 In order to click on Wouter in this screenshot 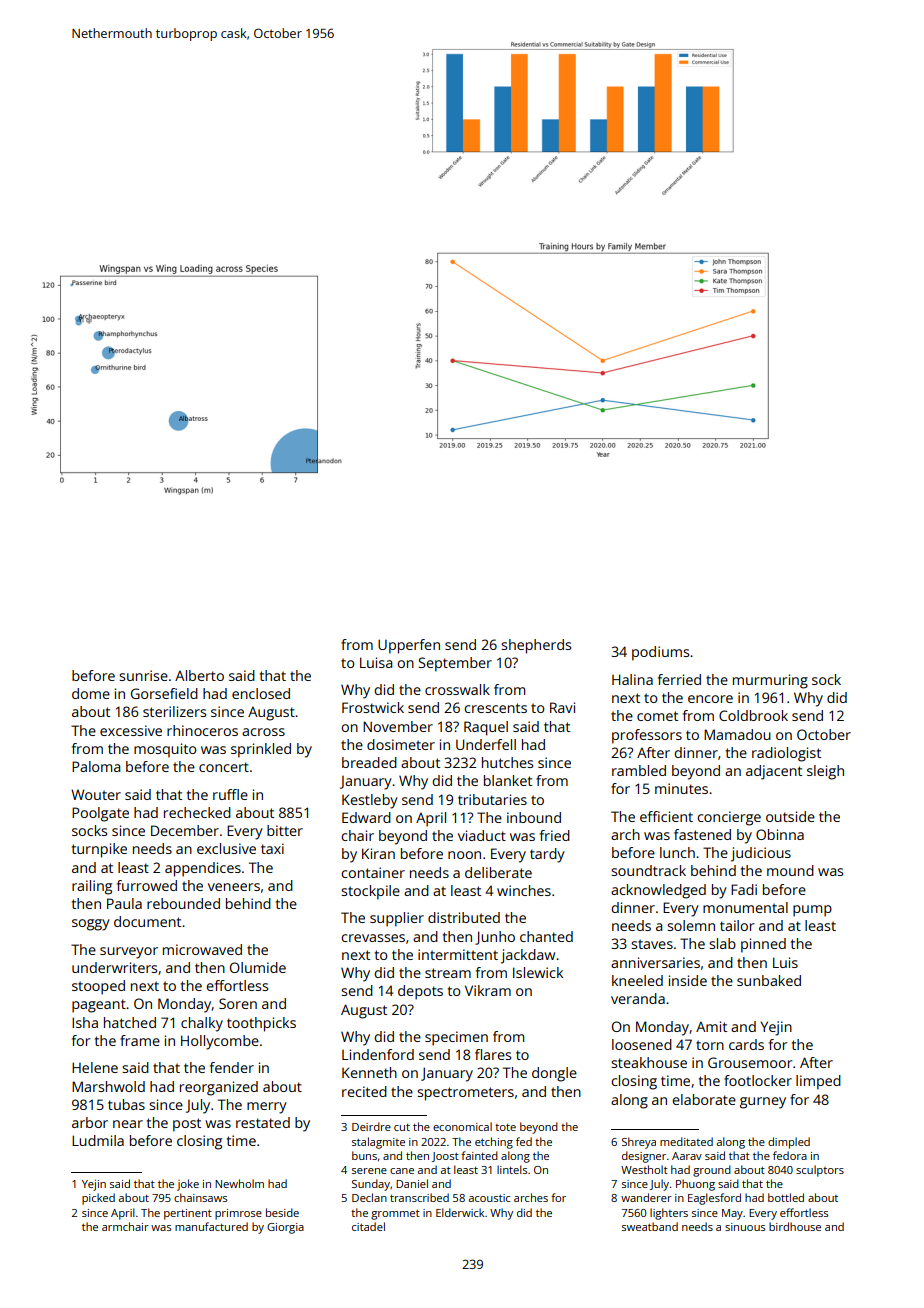, I will do `click(96, 794)`.
